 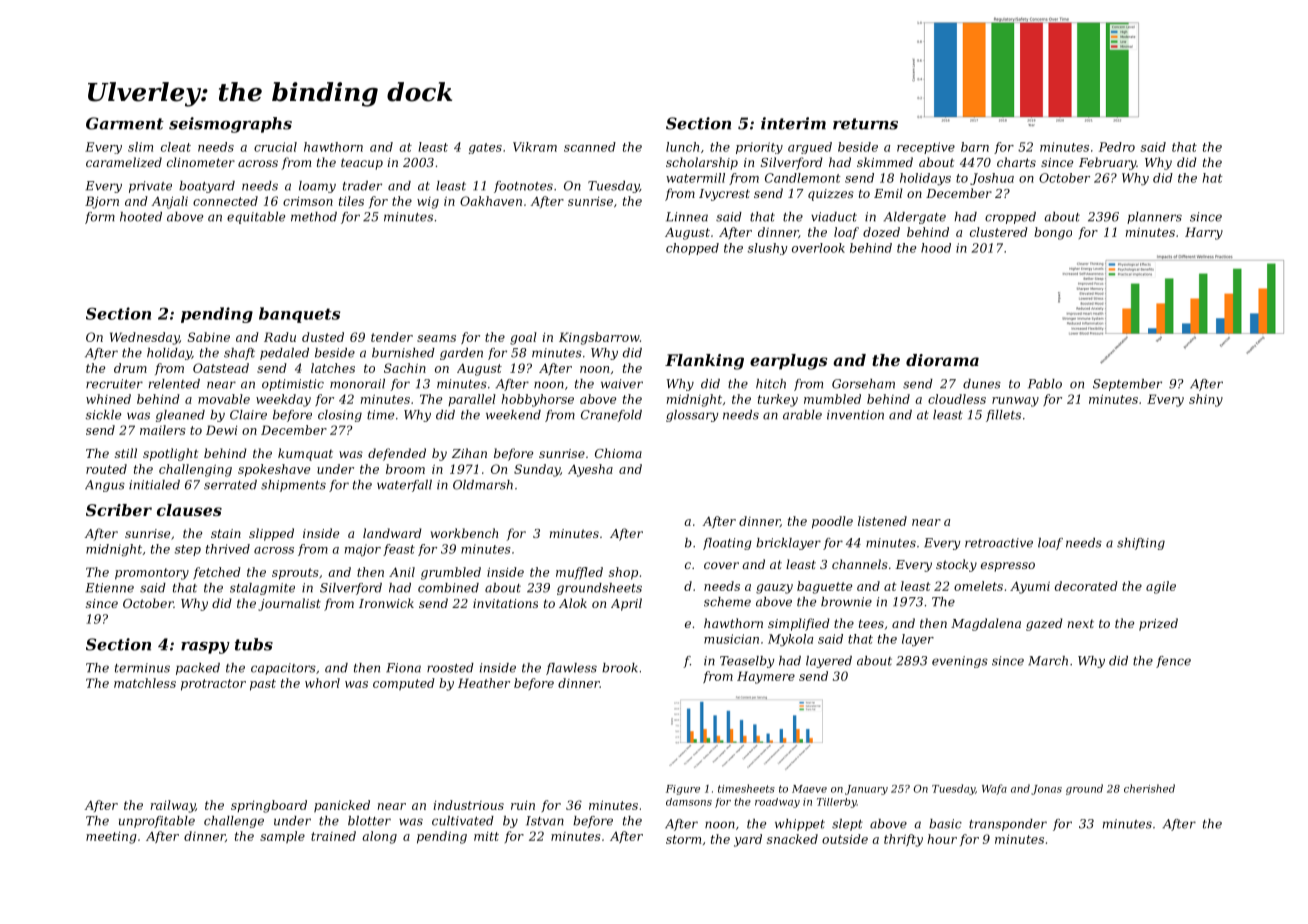 What do you see at coordinates (275, 147) in the document?
I see `crucial` at bounding box center [275, 147].
